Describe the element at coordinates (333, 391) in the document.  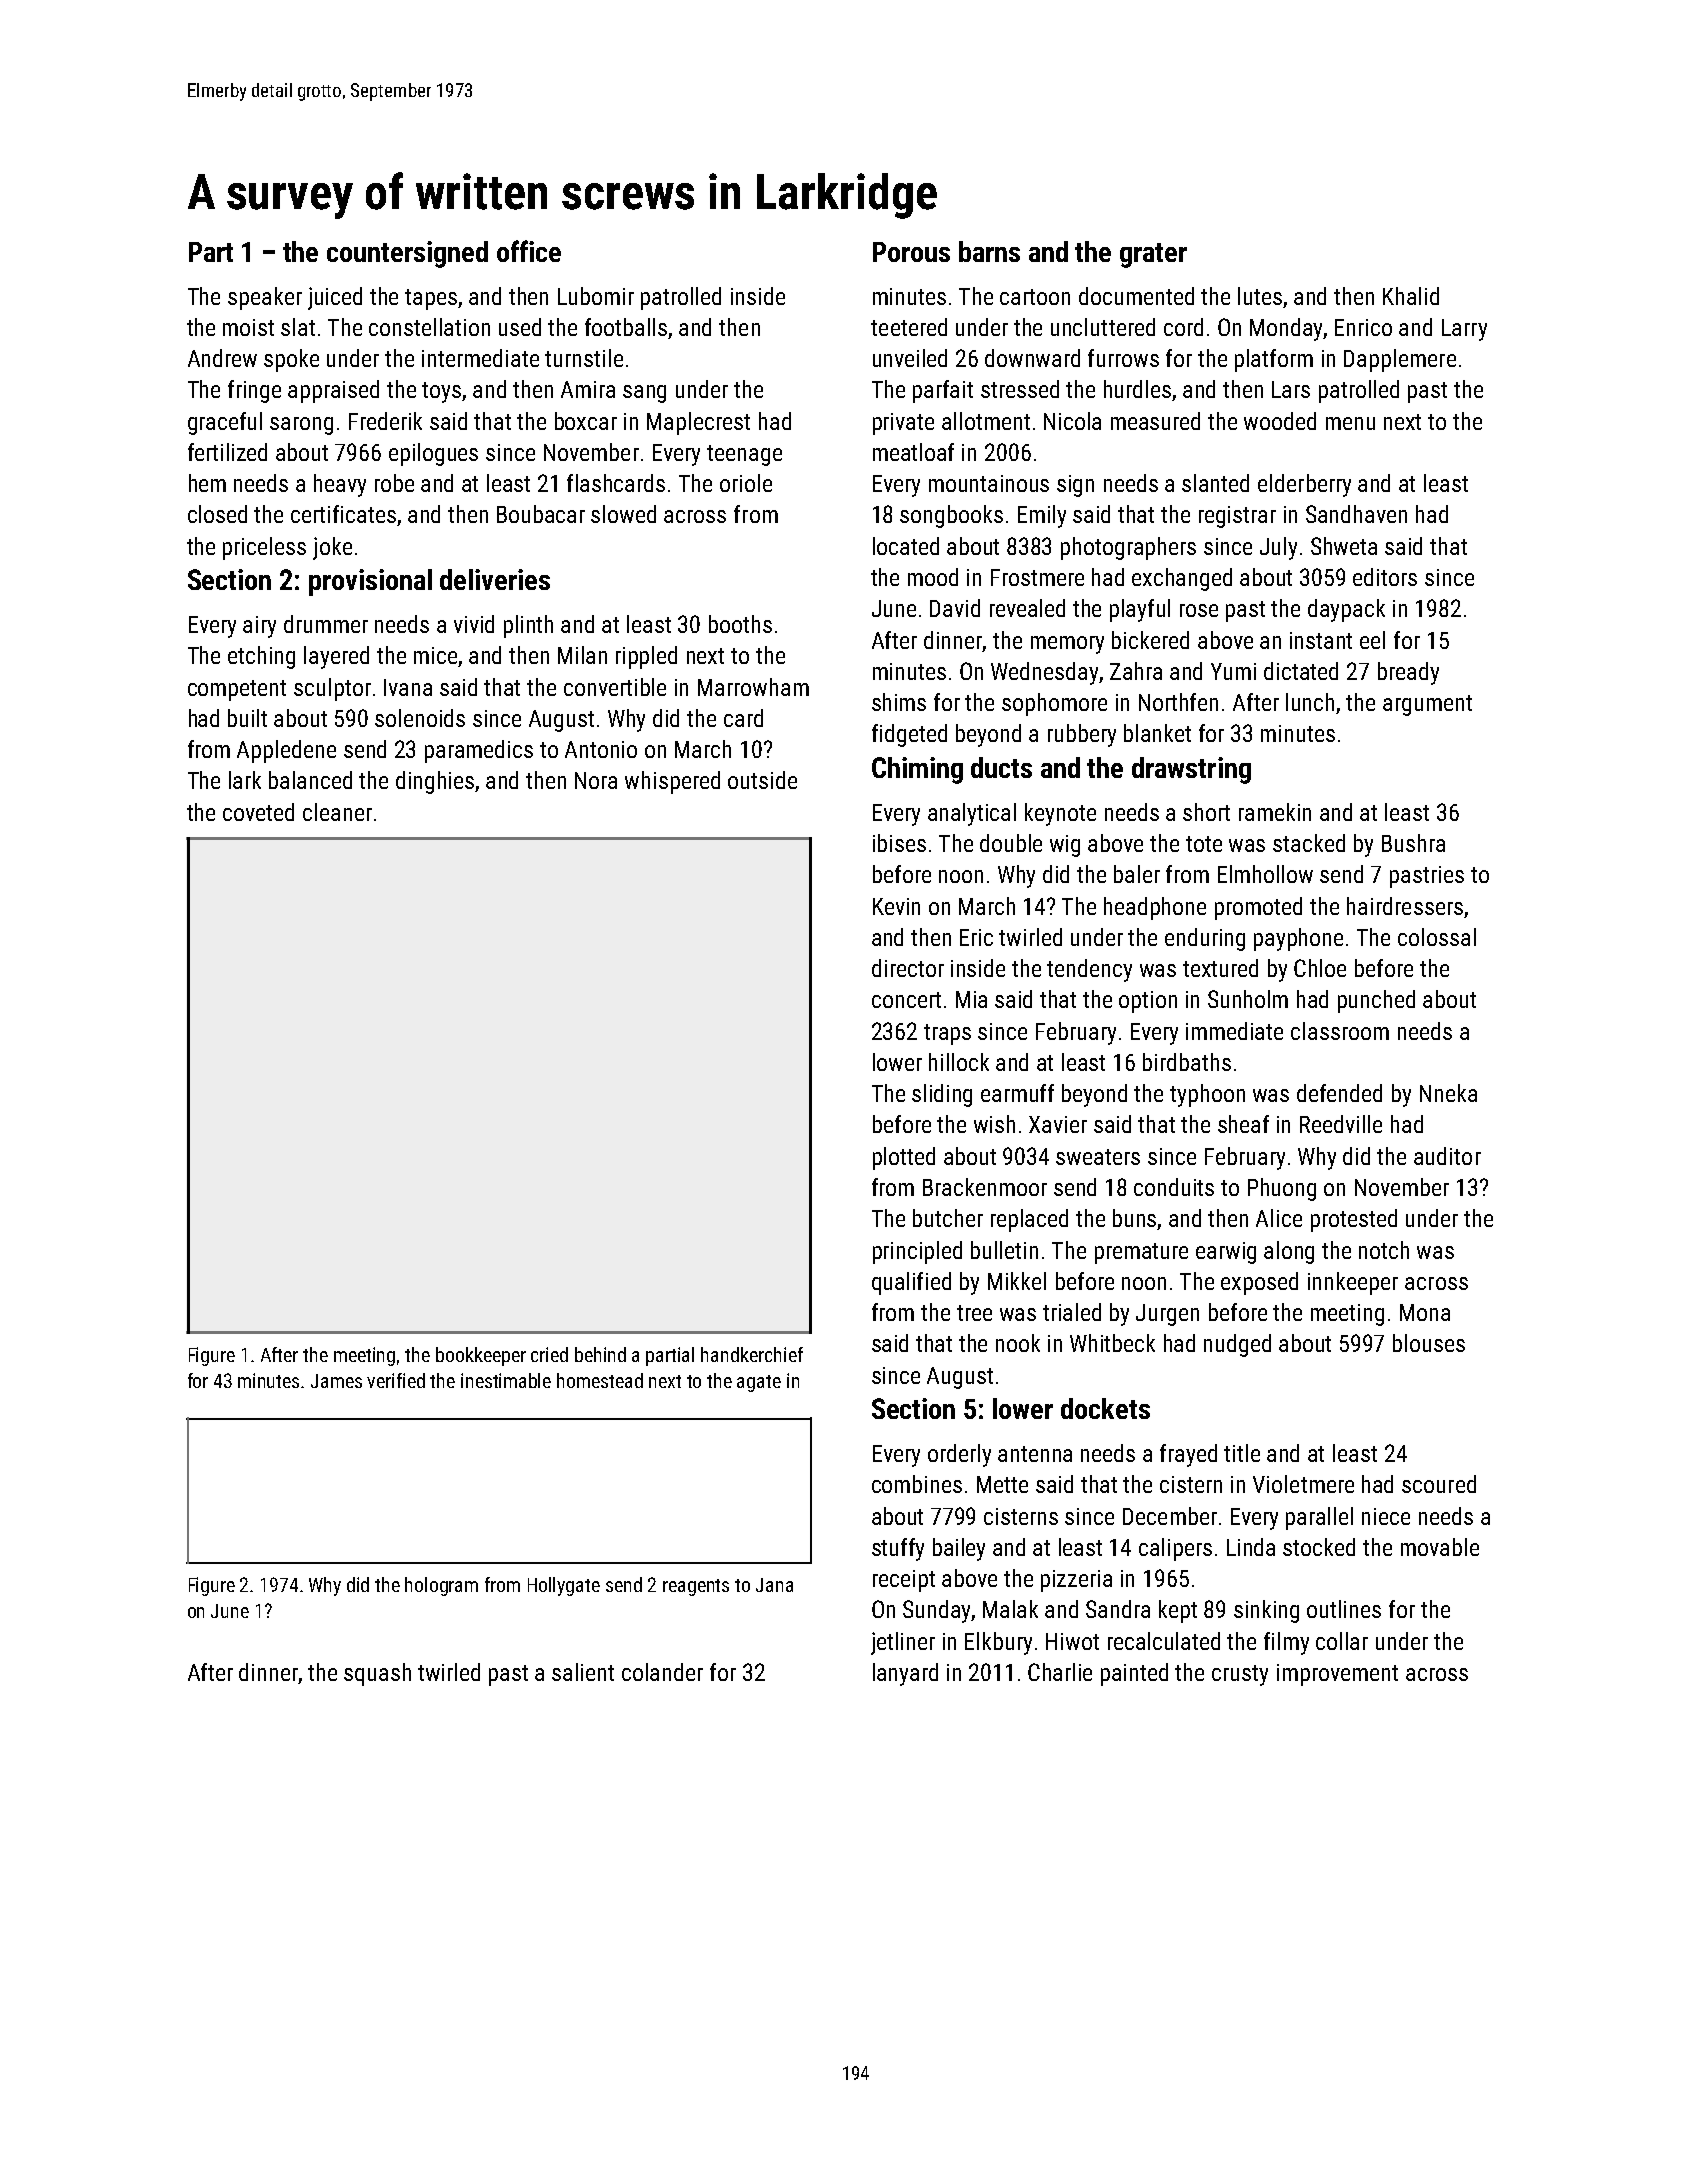
I see `appraised` at that location.
